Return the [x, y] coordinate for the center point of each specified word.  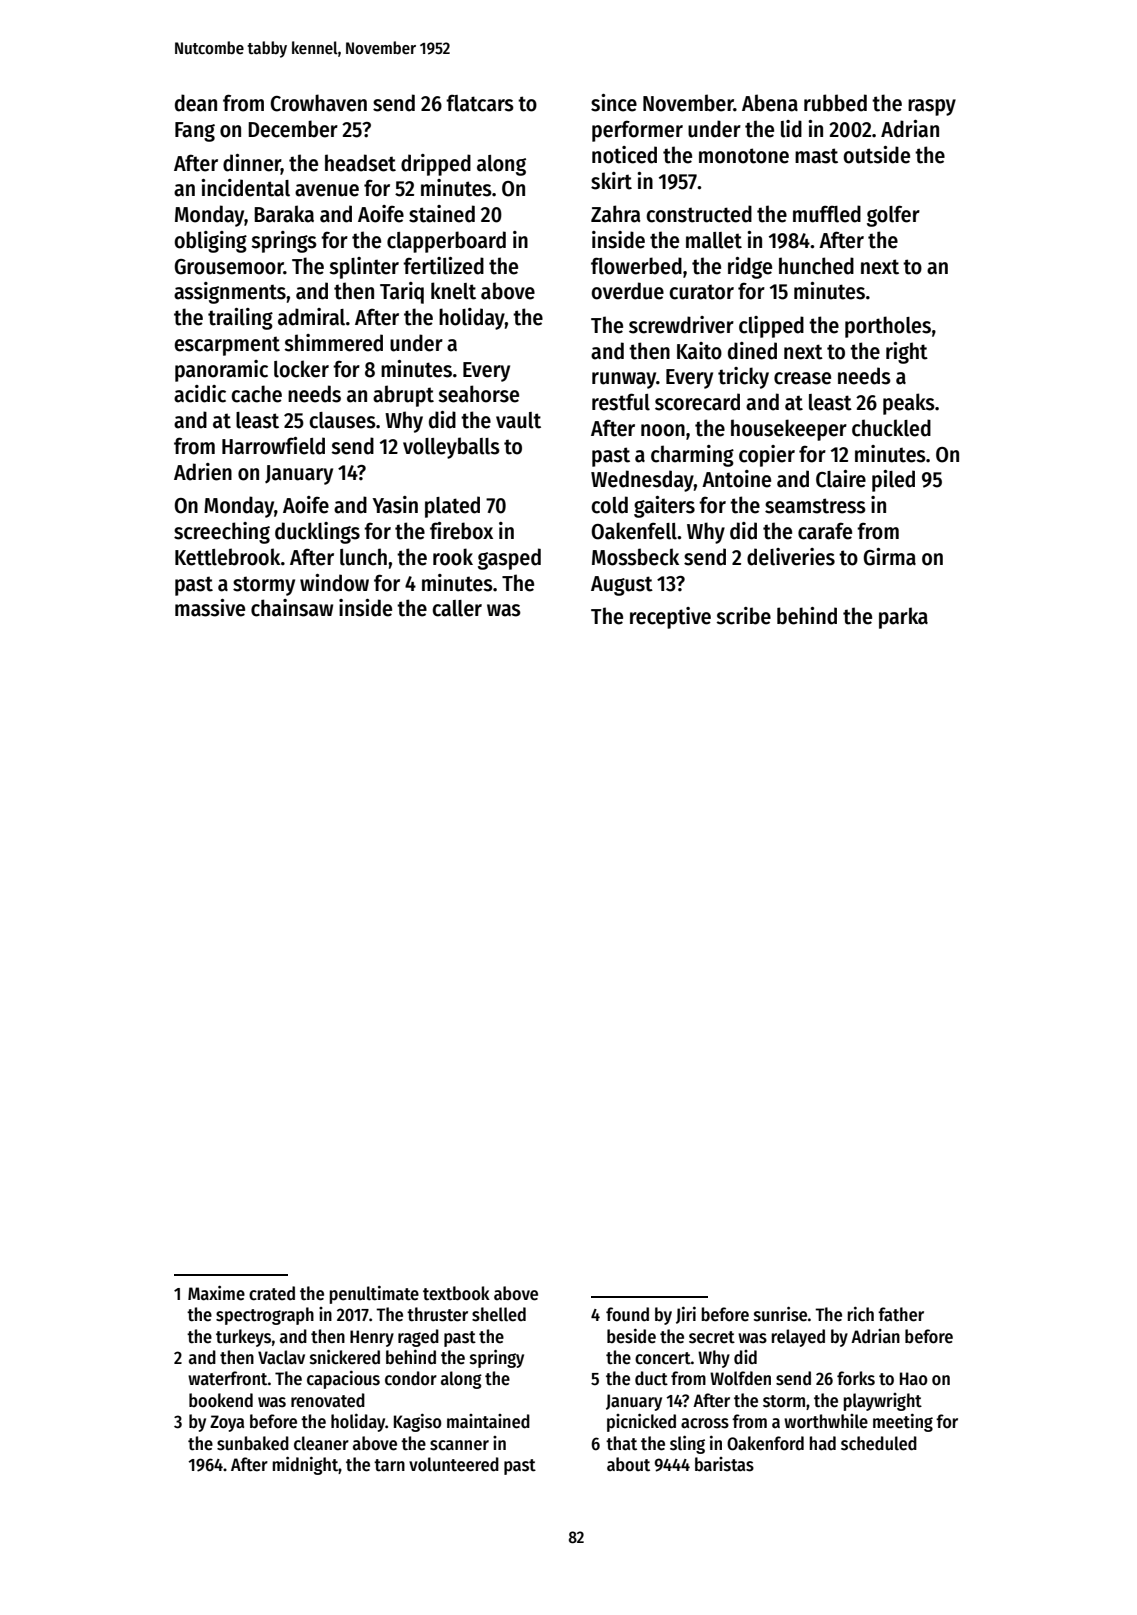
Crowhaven [319, 103]
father [901, 1314]
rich [861, 1314]
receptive [670, 618]
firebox [461, 531]
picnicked [641, 1422]
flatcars [480, 103]
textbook [456, 1293]
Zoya [227, 1423]
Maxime [216, 1293]
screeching [222, 533]
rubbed [835, 103]
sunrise [780, 1314]
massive [210, 608]
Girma [890, 557]
